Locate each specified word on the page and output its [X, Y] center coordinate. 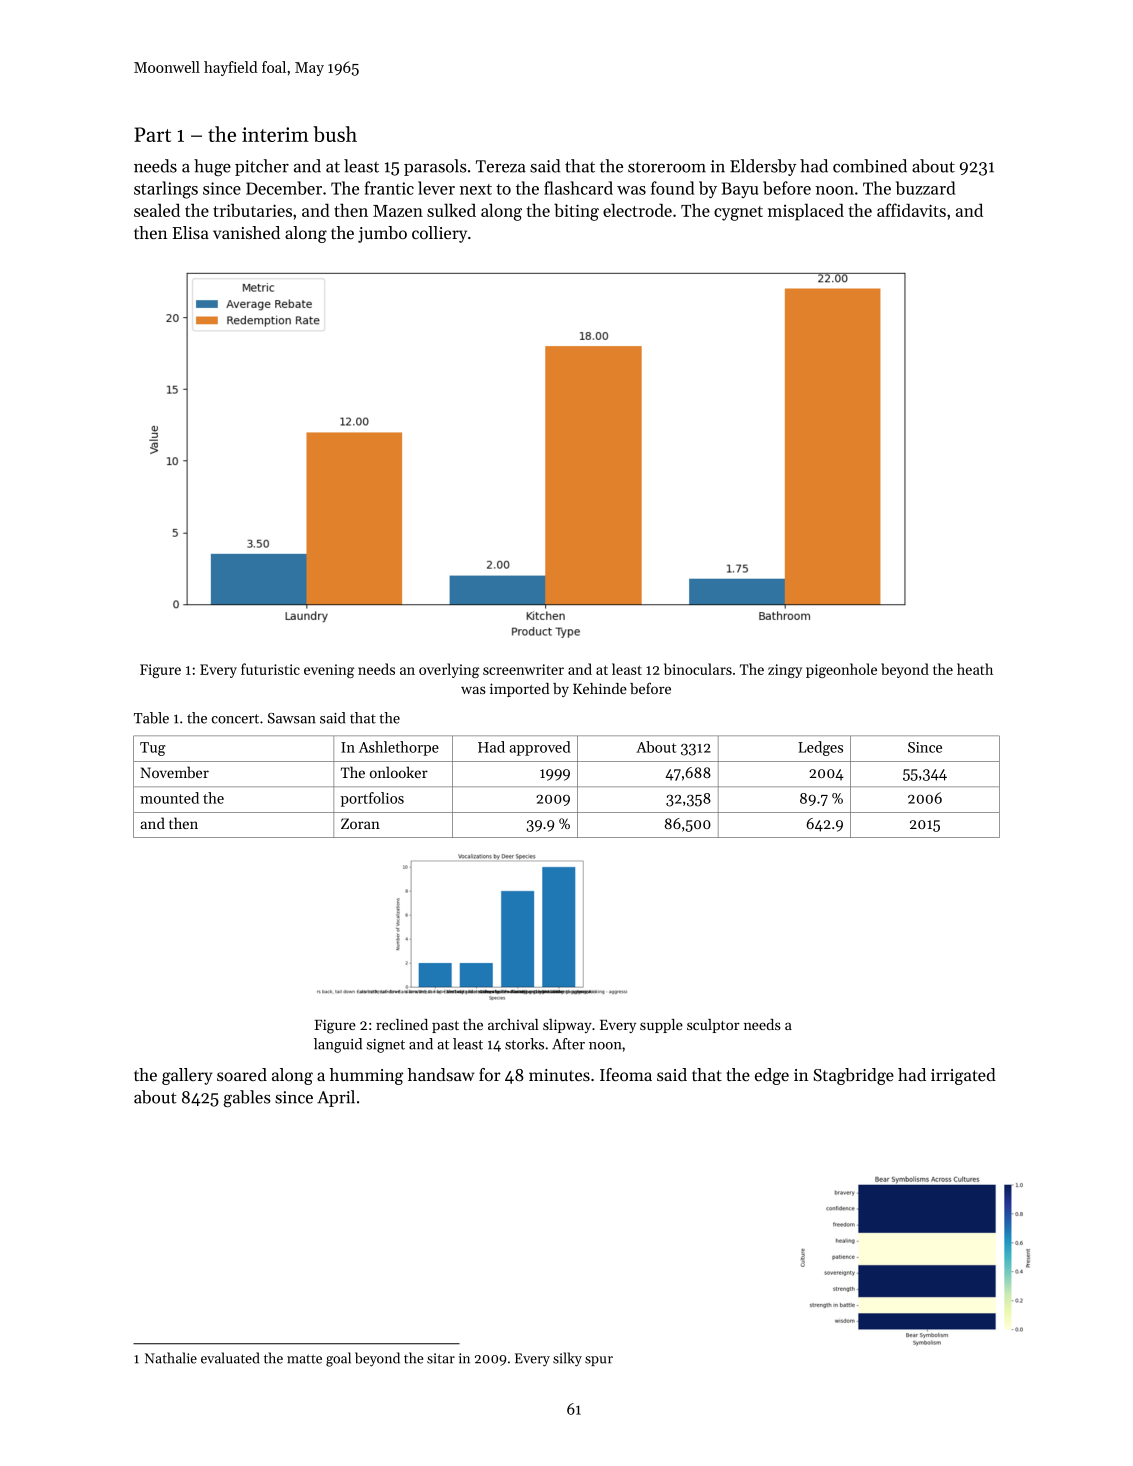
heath [975, 669]
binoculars [698, 669]
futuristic [270, 669]
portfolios [372, 799]
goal [338, 1359]
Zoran [360, 823]
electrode [637, 210]
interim [275, 134]
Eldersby [763, 167]
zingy [785, 671]
